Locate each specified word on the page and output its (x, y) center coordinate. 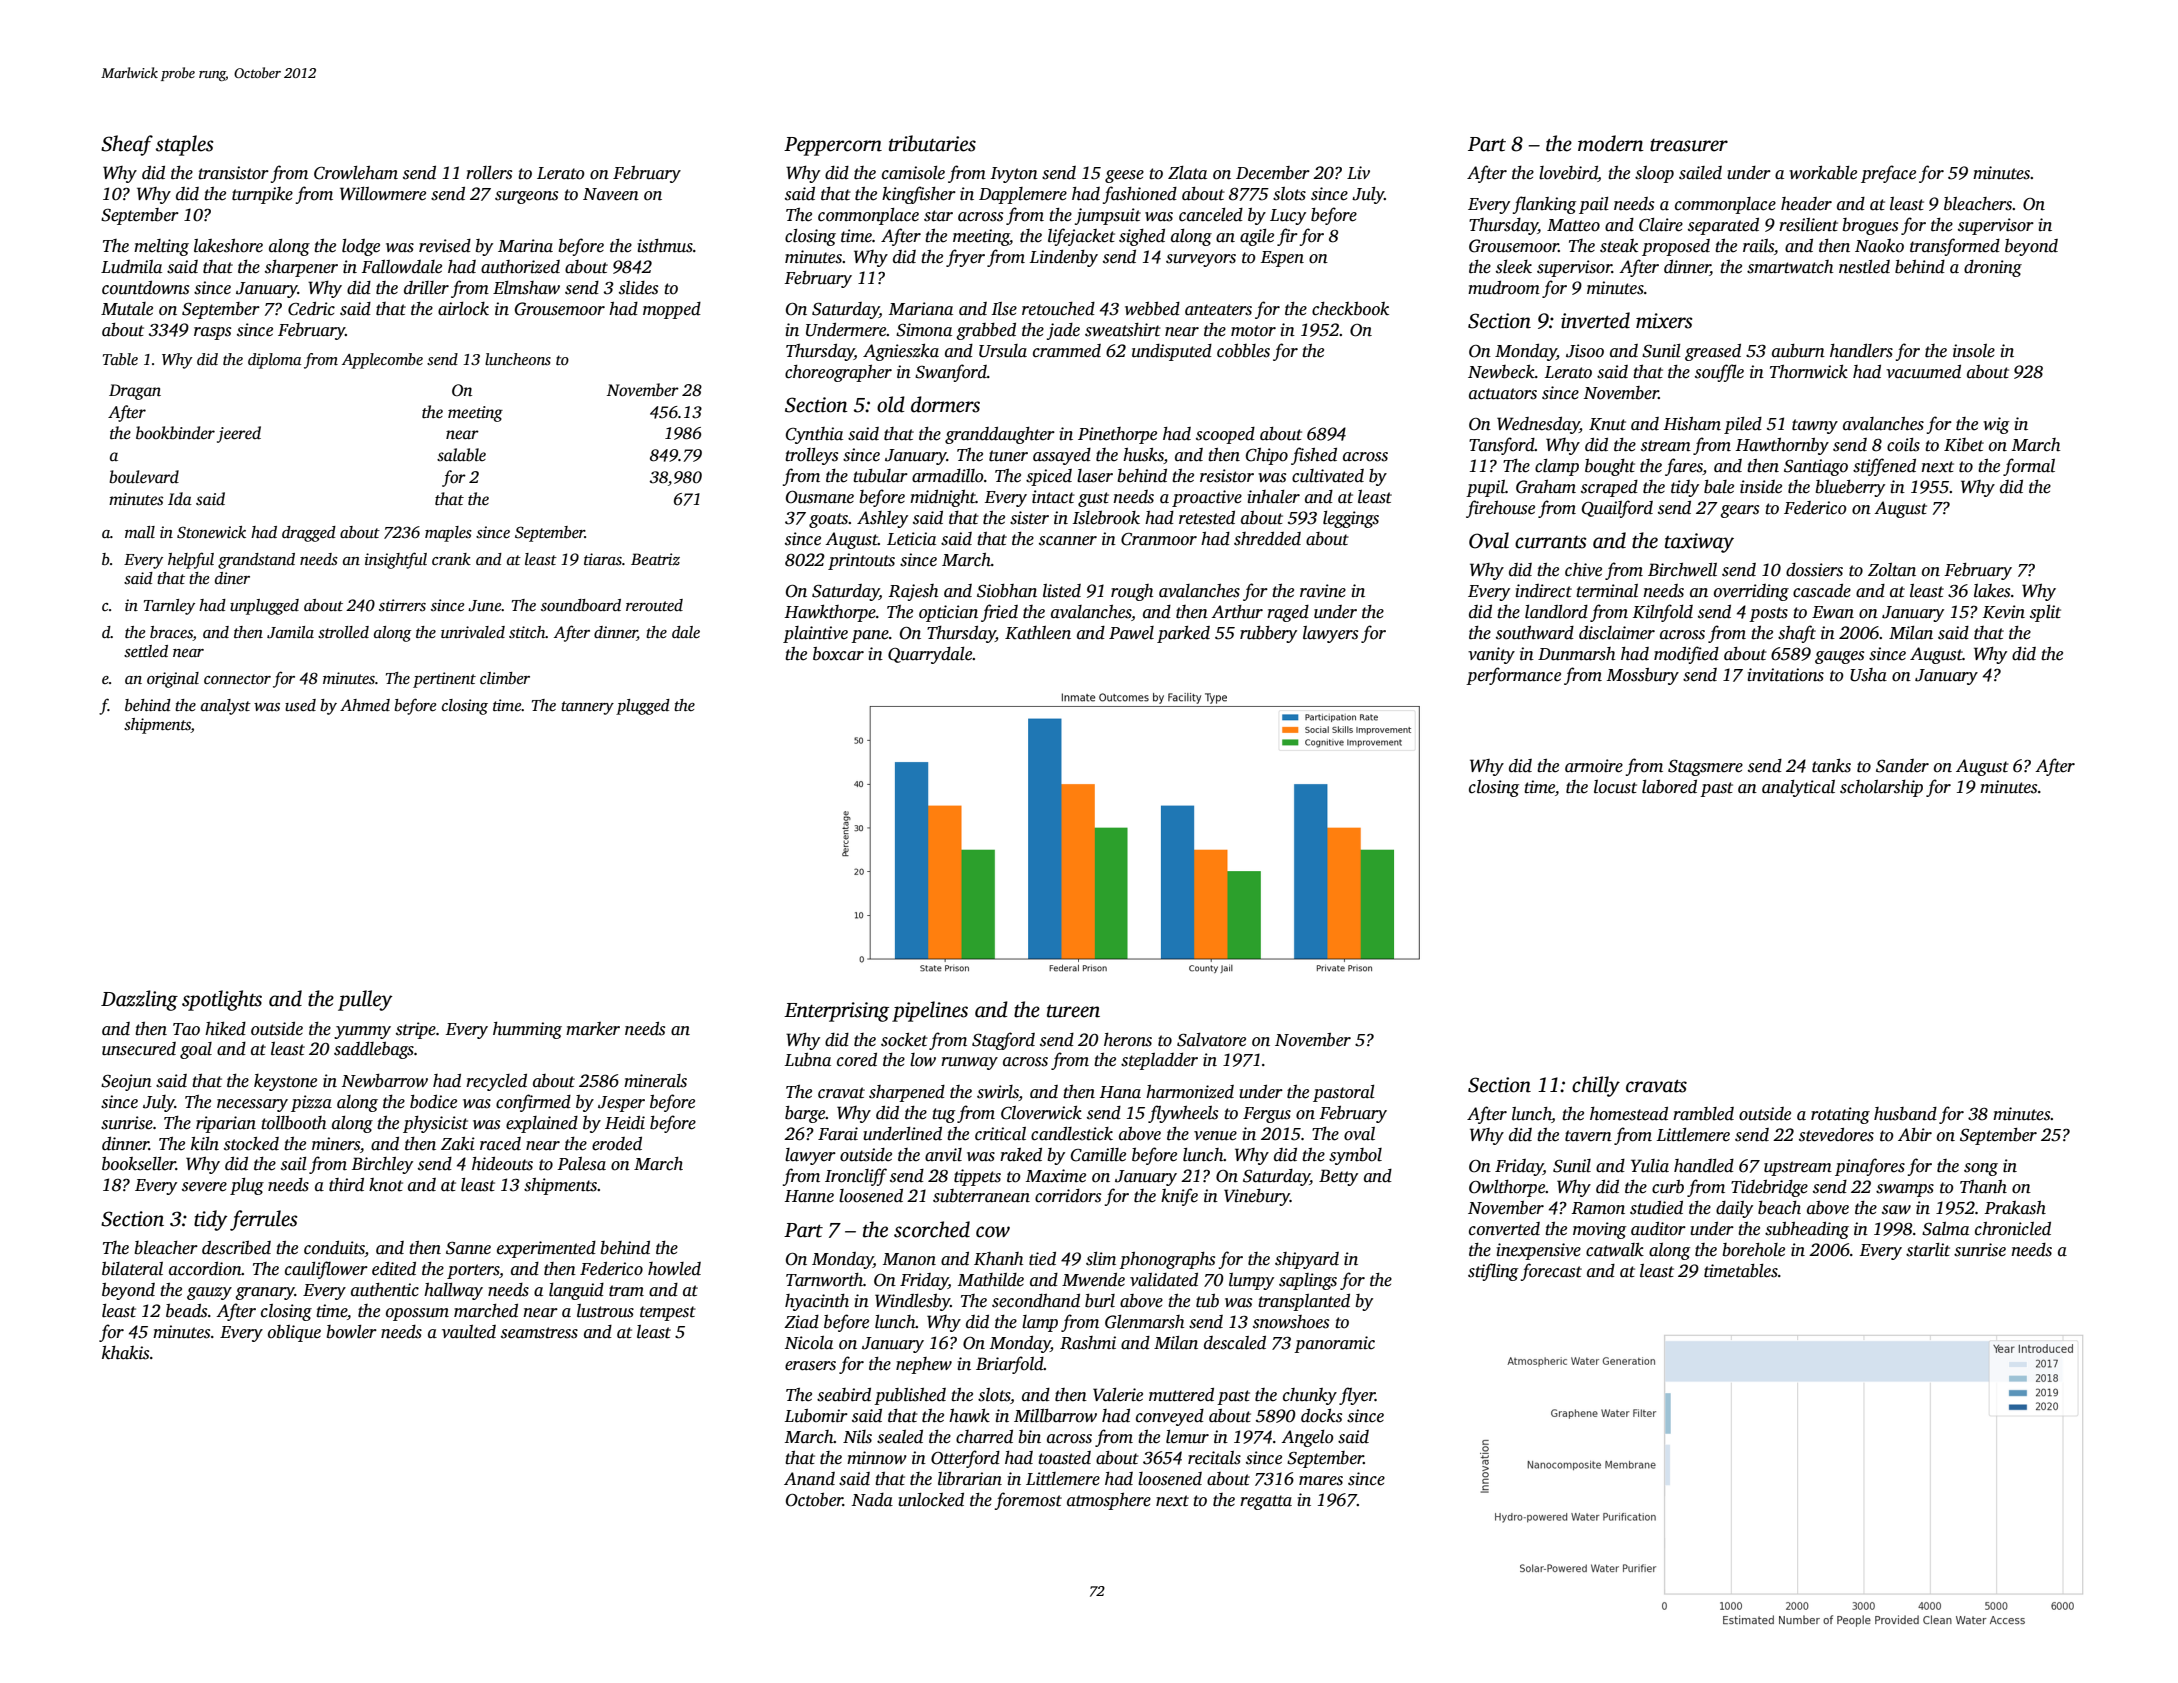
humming (527, 1030)
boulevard (144, 477)
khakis (125, 1353)
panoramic (1334, 1344)
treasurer (1689, 145)
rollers (489, 173)
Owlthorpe (1507, 1188)
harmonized (1190, 1092)
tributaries (932, 143)
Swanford (951, 373)
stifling (1493, 1272)
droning (1993, 268)
